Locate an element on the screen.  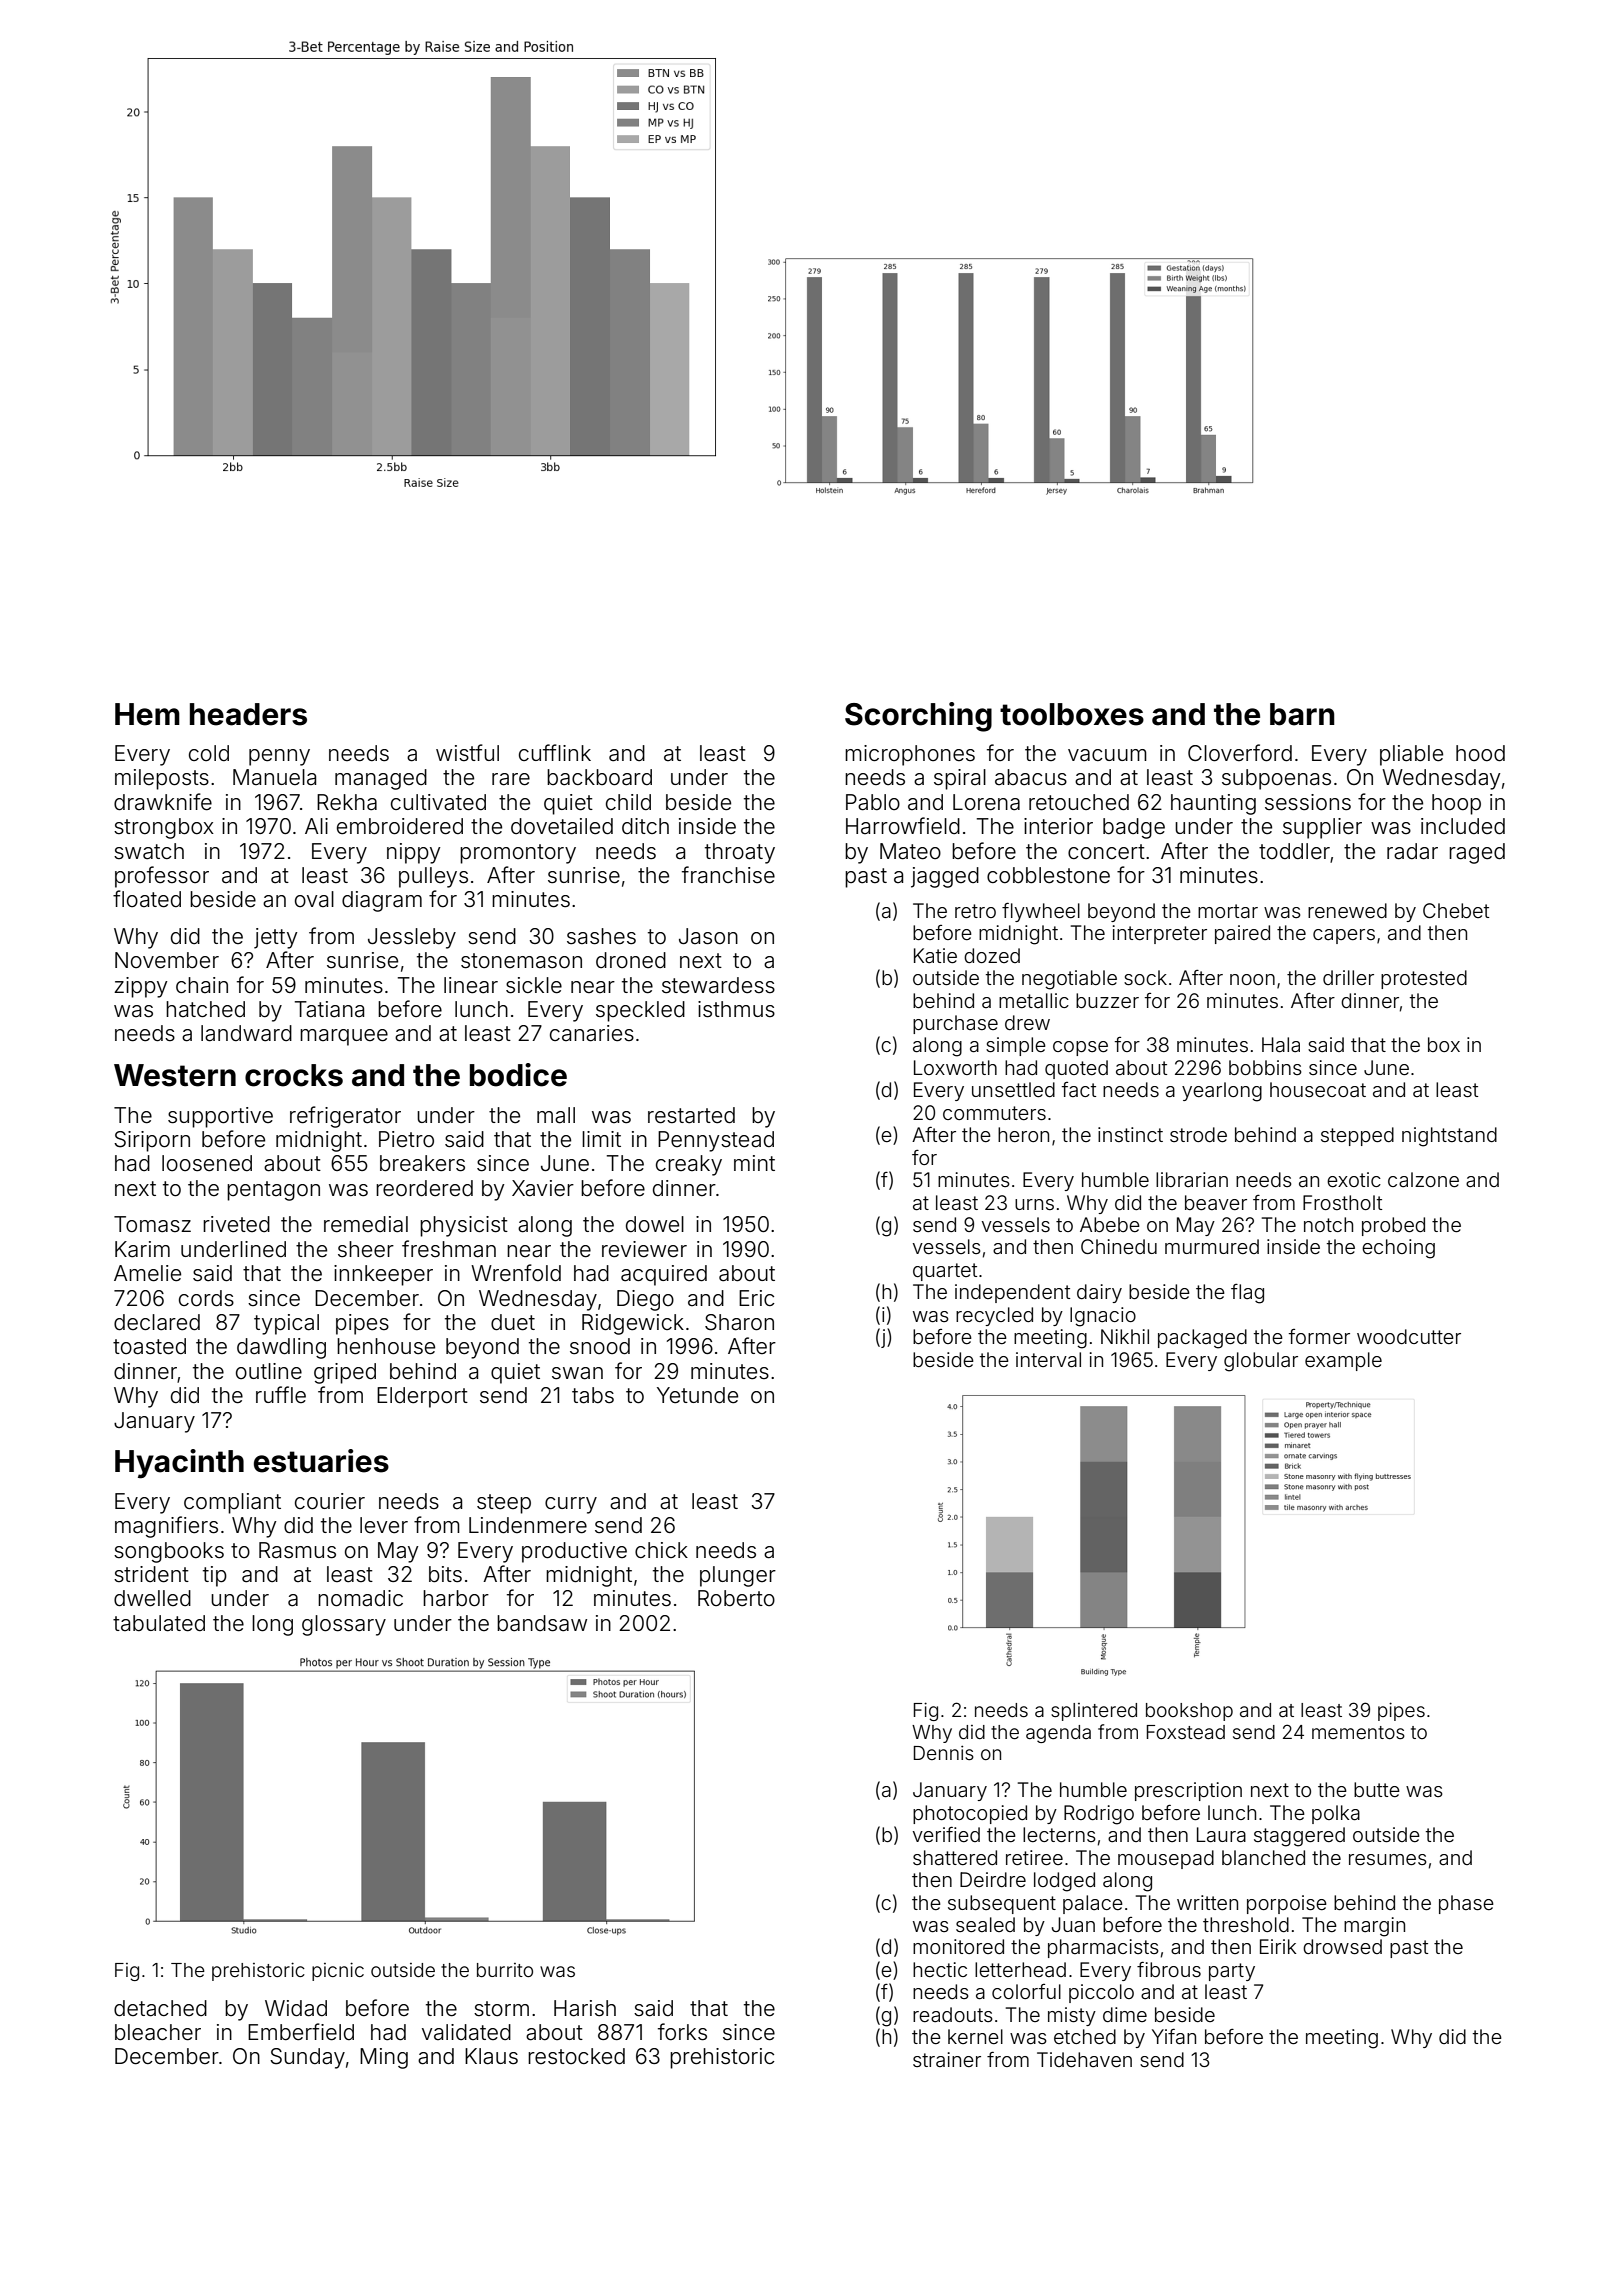
ruffle is located at coordinates (281, 1394).
